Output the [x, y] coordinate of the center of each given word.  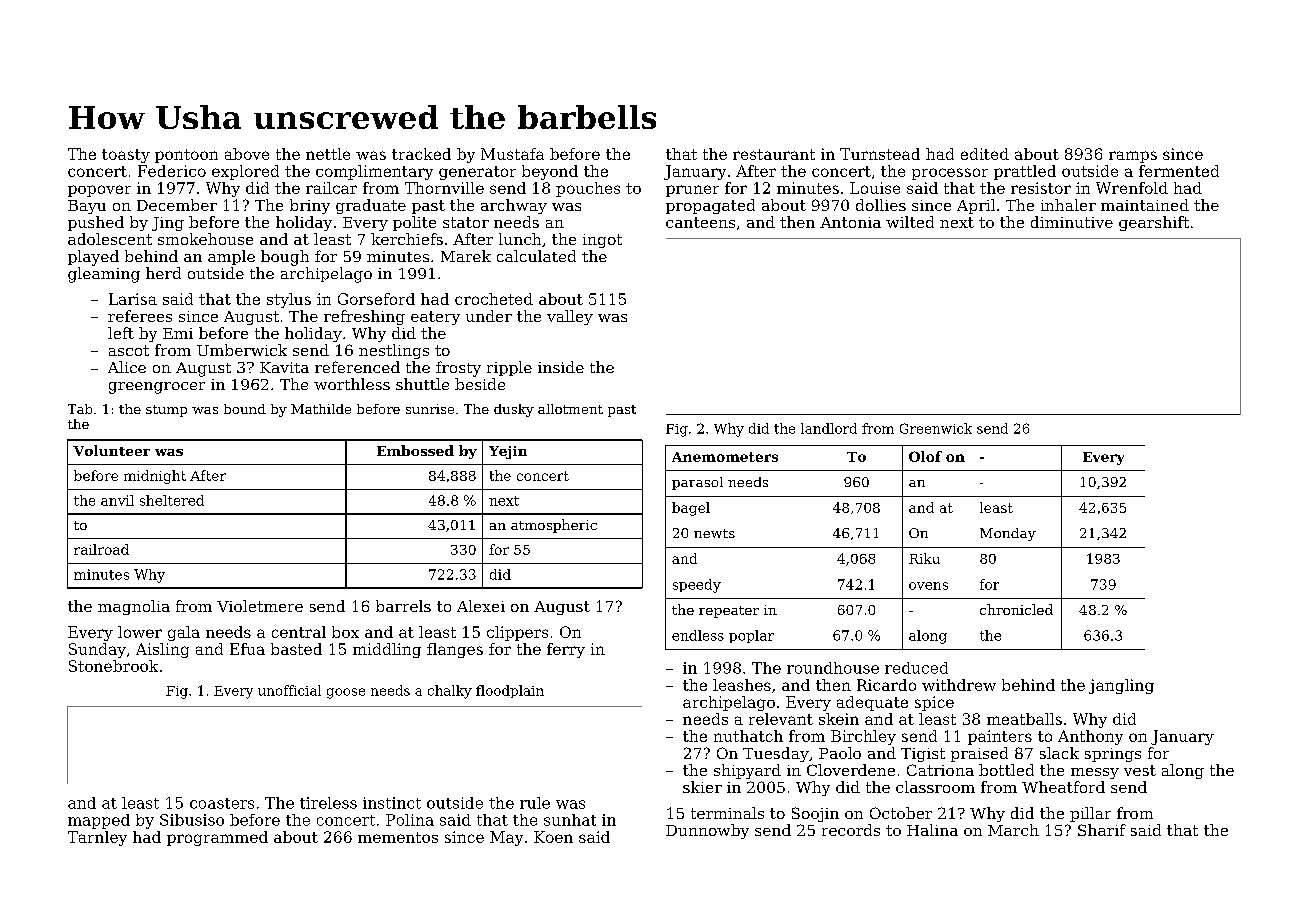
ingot [602, 241]
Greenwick [936, 428]
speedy [697, 586]
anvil [117, 500]
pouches [588, 189]
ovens [928, 586]
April [976, 206]
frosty [458, 369]
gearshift [1154, 223]
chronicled [1016, 609]
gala [184, 633]
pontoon [186, 156]
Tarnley [97, 838]
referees [140, 316]
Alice [127, 367]
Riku [924, 558]
